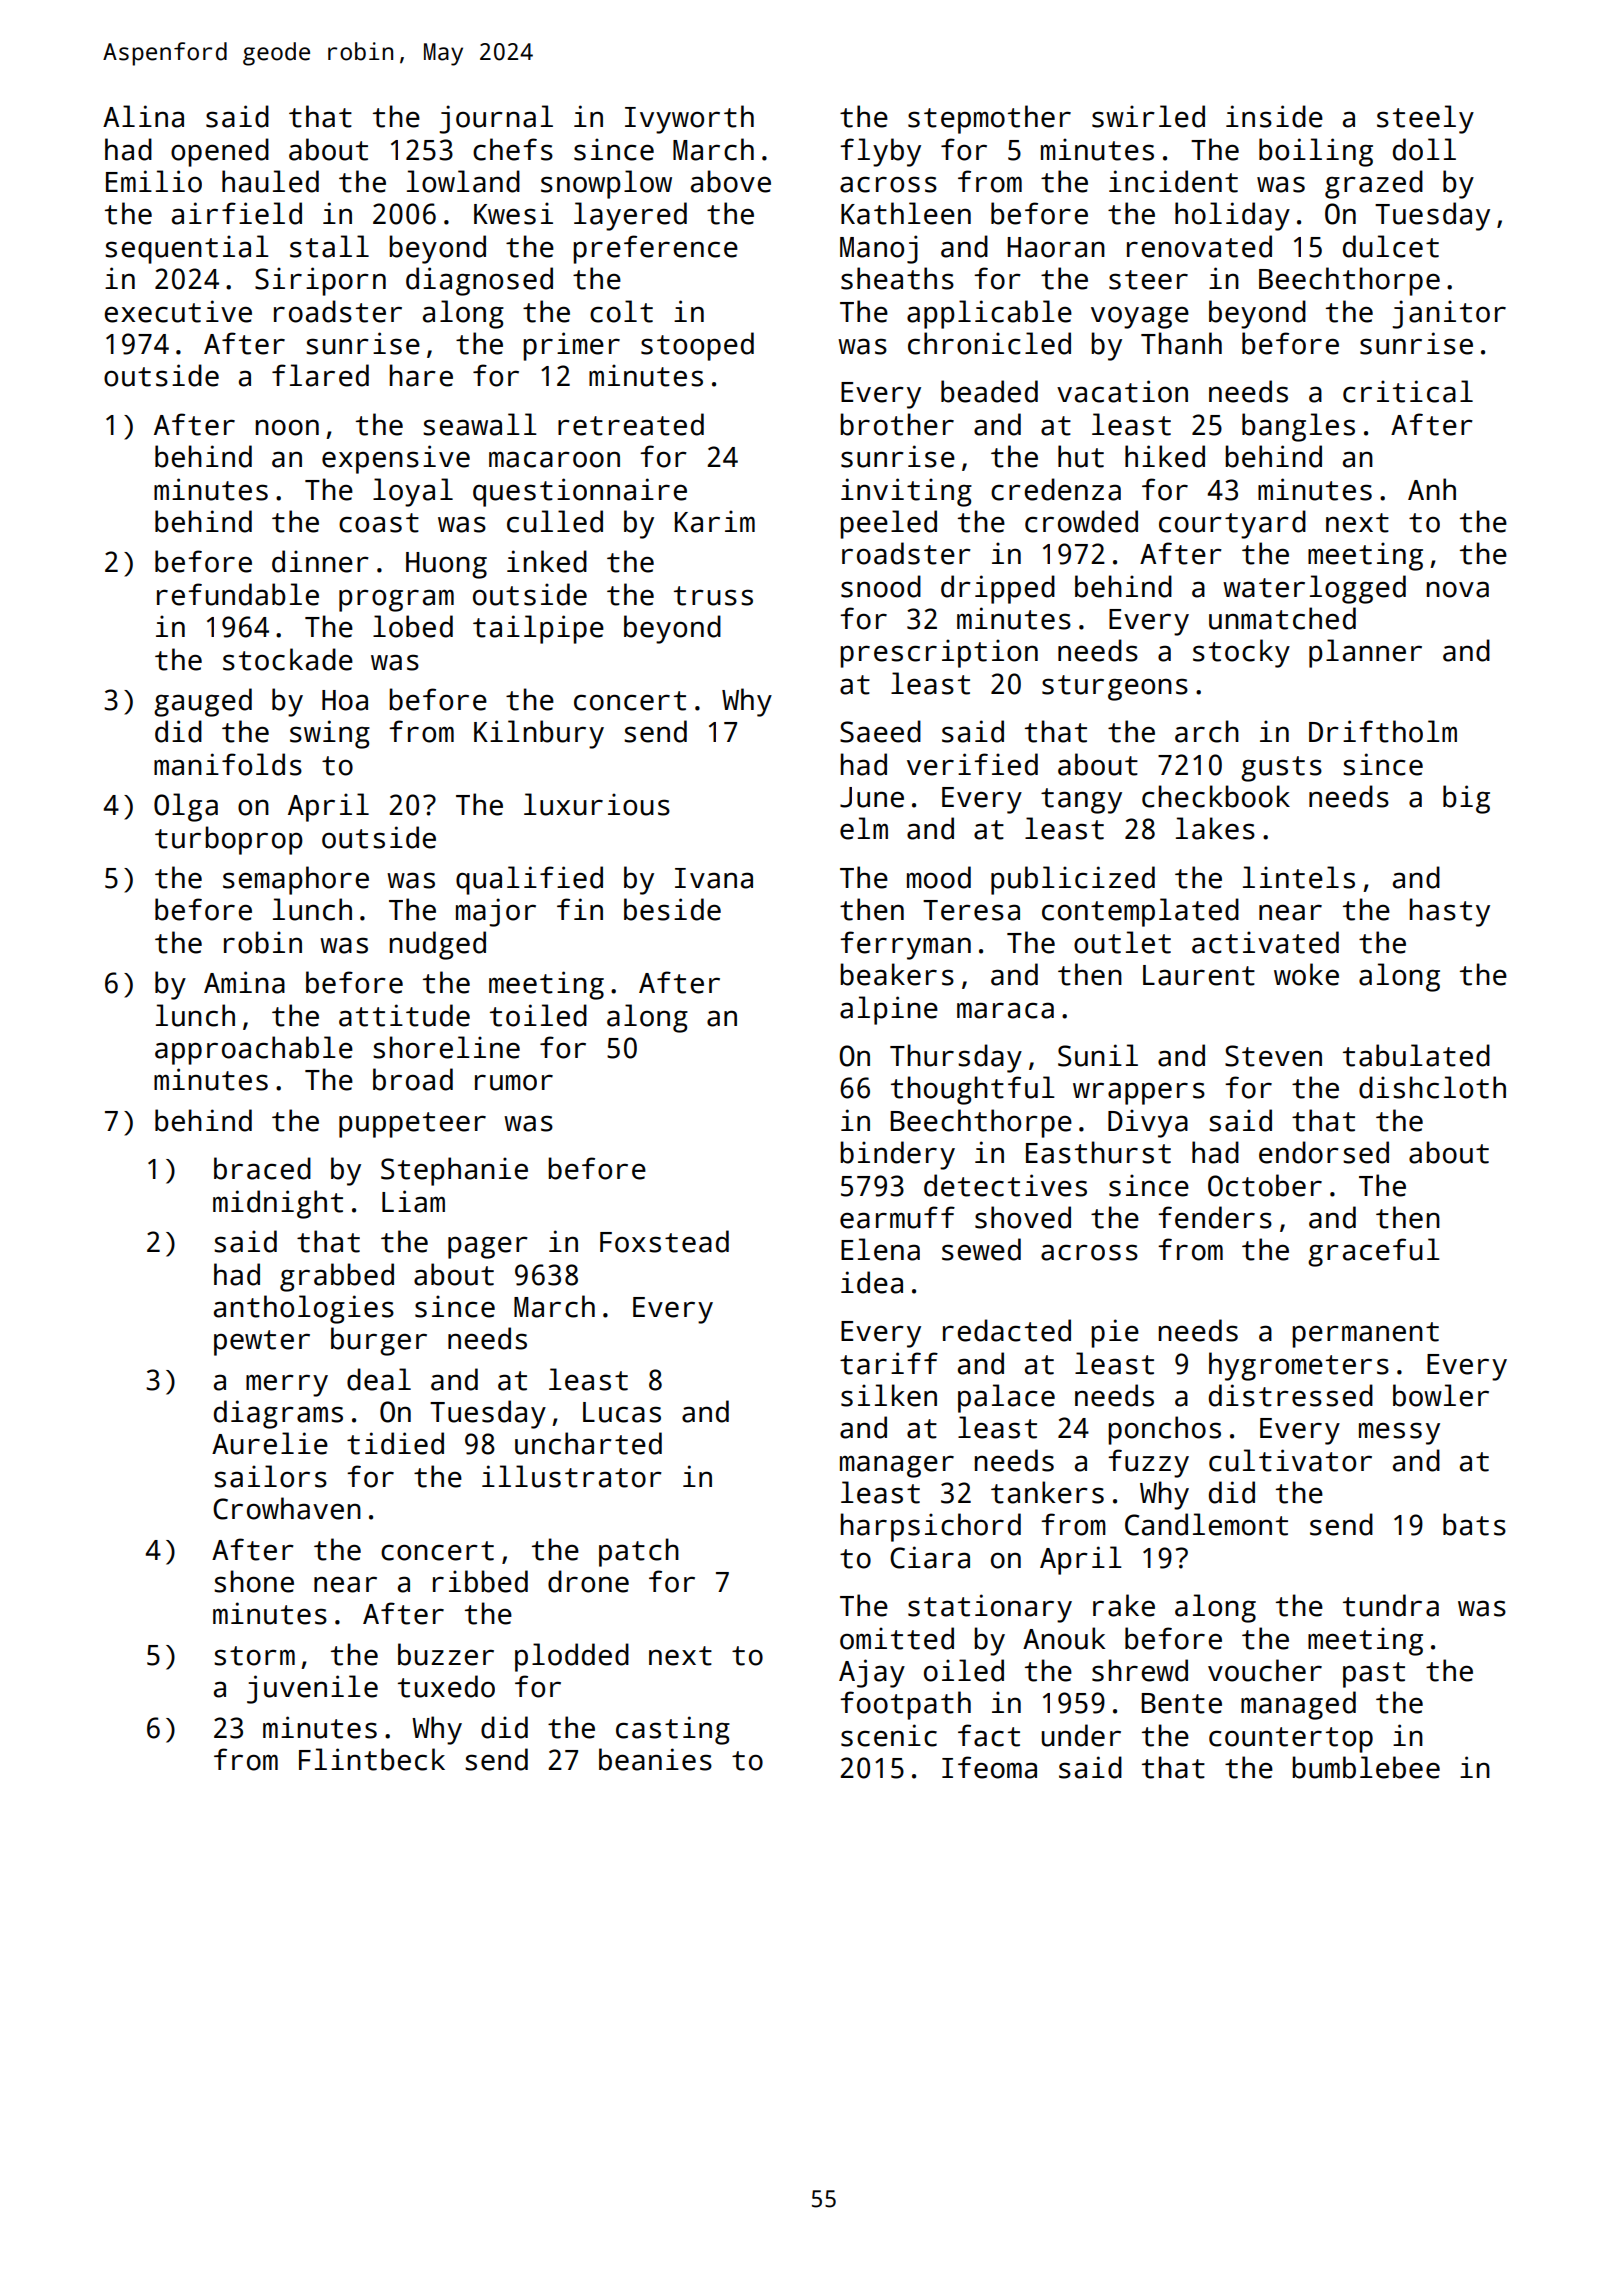 This image has height=2292, width=1620. Describe the element at coordinates (989, 1735) in the image. I see `fact` at that location.
